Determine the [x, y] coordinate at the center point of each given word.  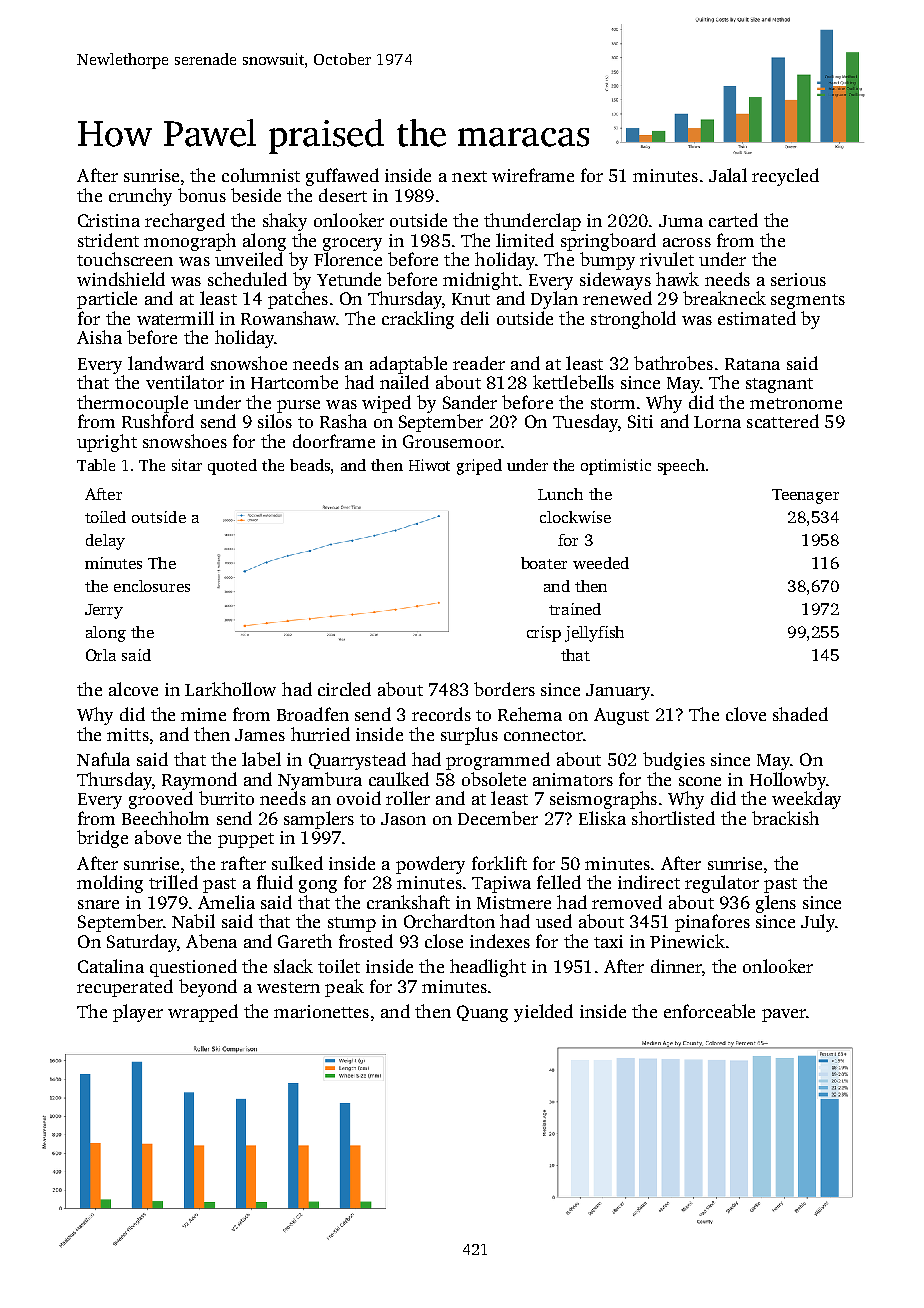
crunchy [140, 197]
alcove [133, 689]
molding [110, 884]
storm [613, 403]
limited [525, 240]
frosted [366, 941]
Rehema [530, 714]
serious [798, 279]
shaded [800, 714]
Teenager [805, 496]
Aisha [99, 337]
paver [784, 1015]
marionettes [321, 1011]
